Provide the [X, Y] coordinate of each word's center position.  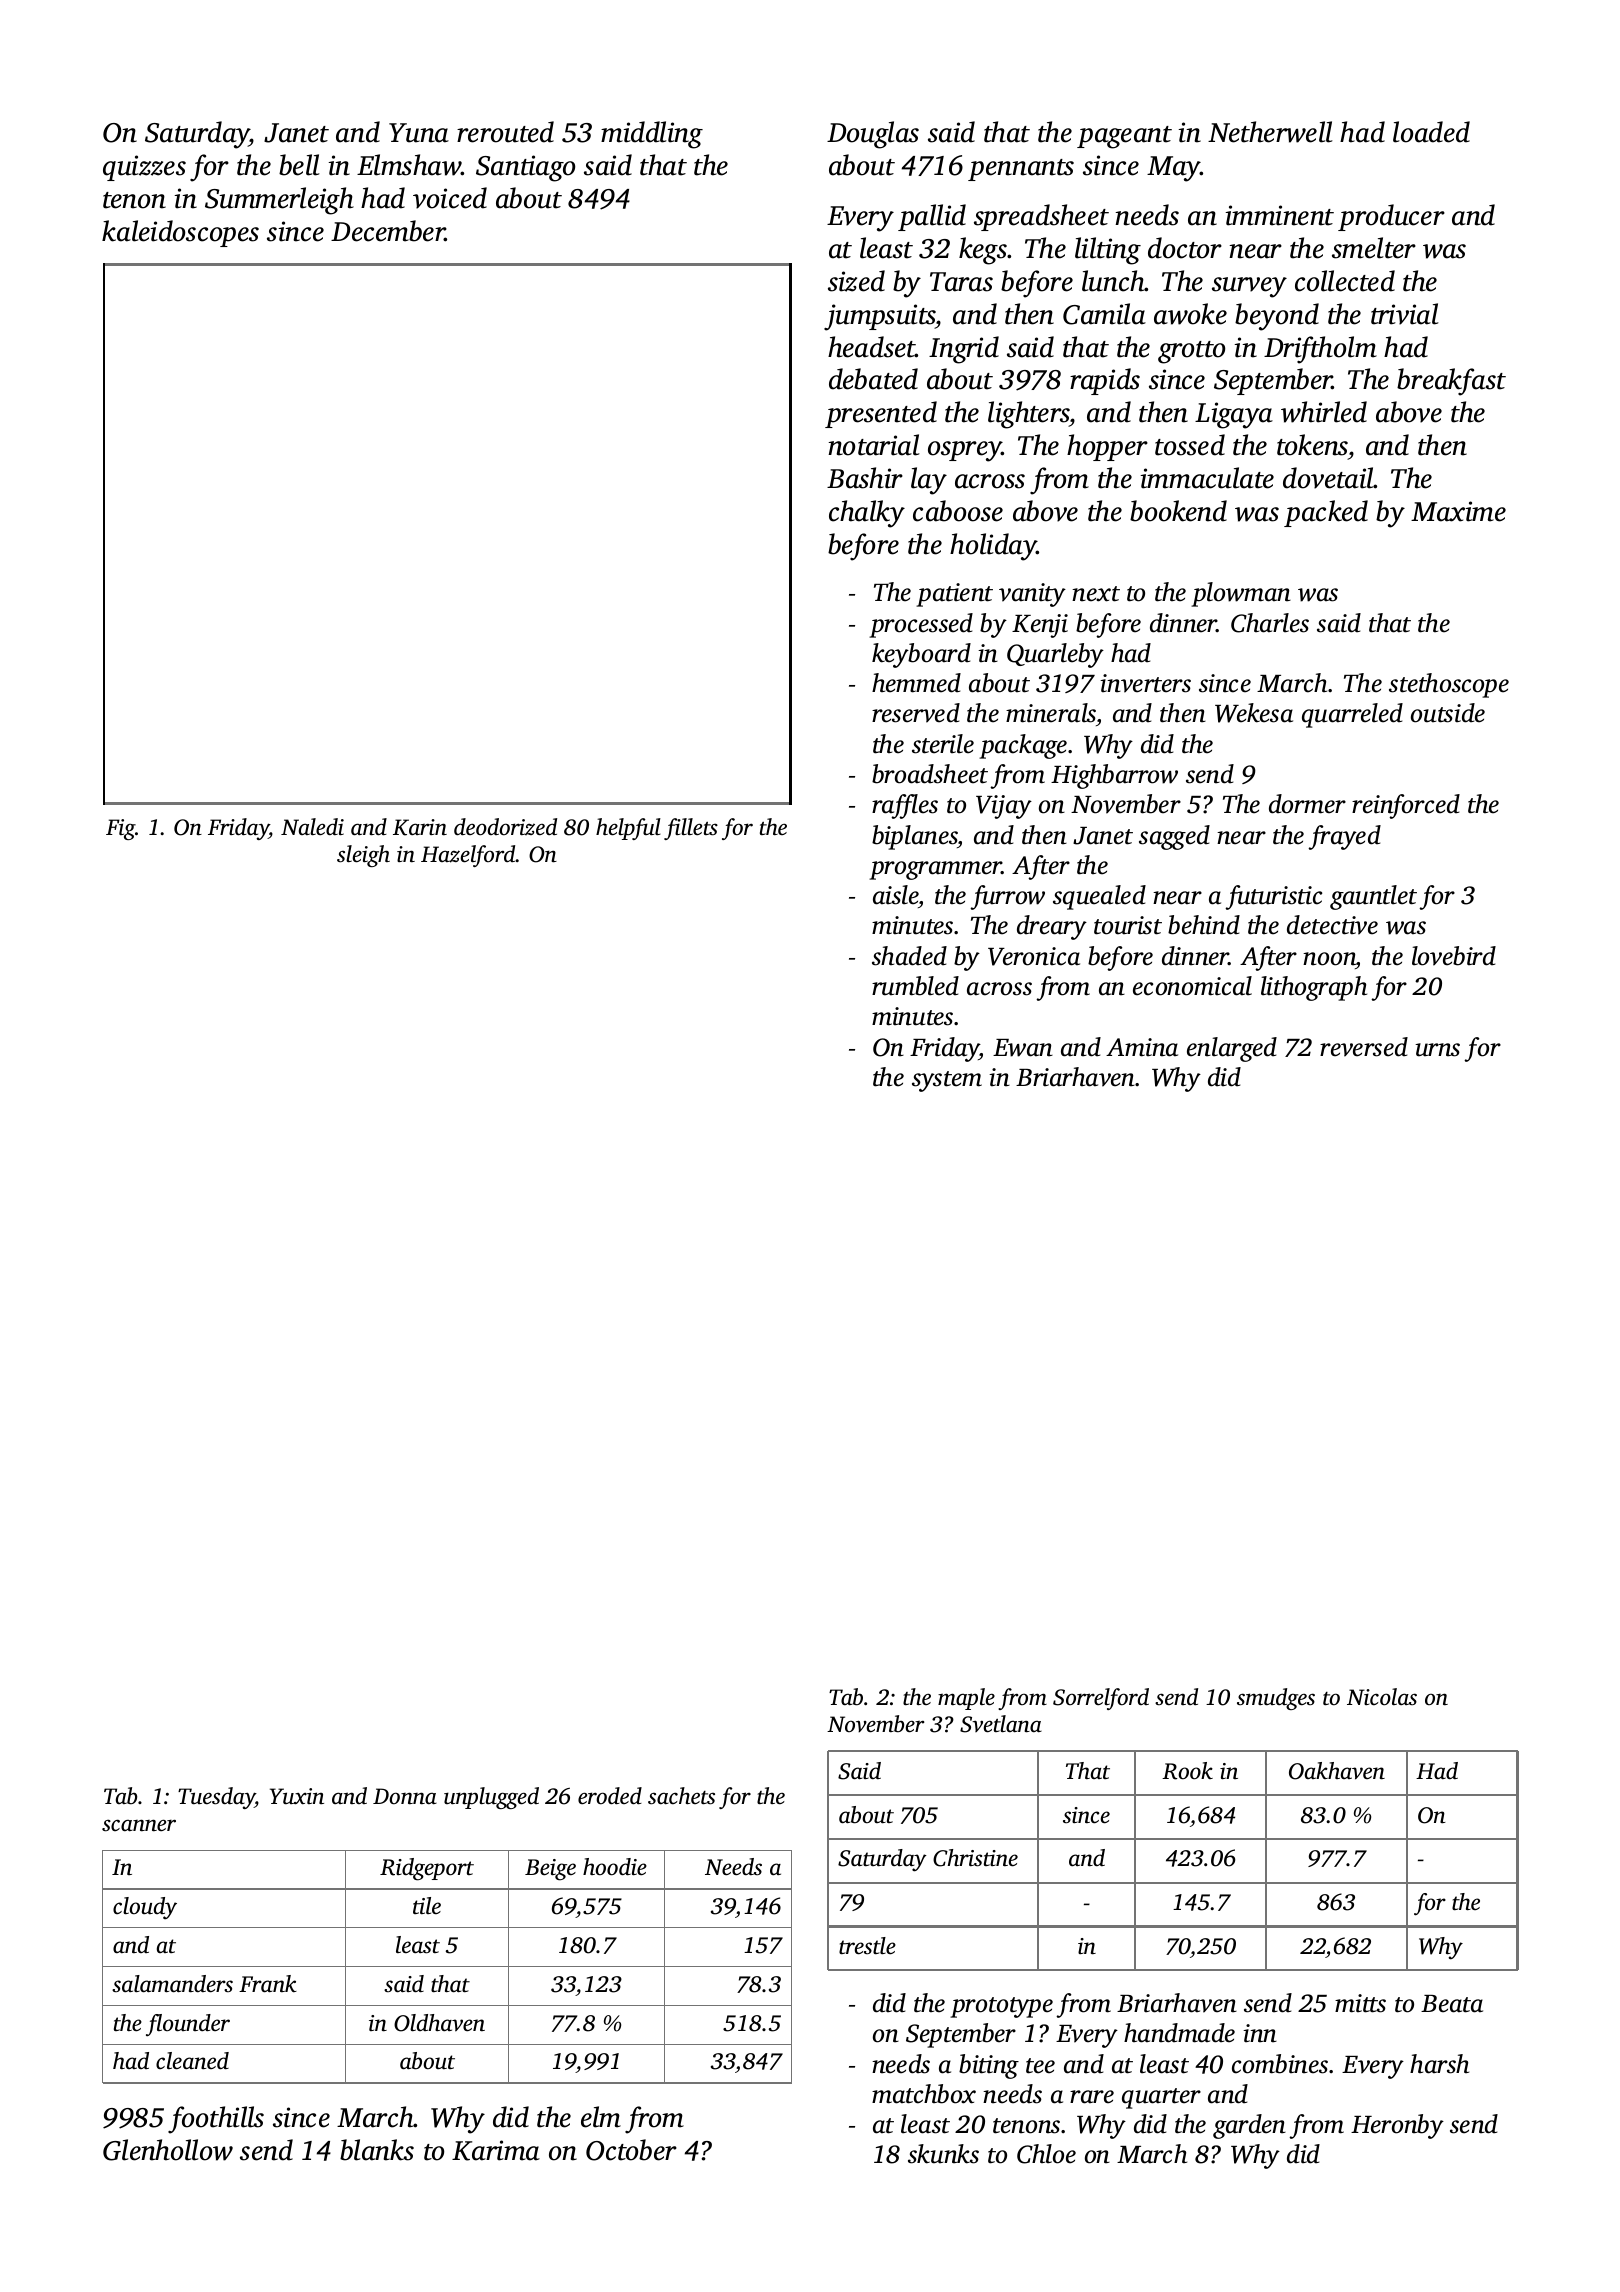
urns [1437, 1050]
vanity [1032, 595]
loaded [1431, 132]
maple [966, 1699]
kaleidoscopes [180, 233]
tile [427, 1905]
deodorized [505, 827]
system [947, 1081]
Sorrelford [1101, 1699]
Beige [550, 1870]
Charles [1270, 623]
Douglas [873, 135]
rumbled [915, 986]
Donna [405, 1796]
